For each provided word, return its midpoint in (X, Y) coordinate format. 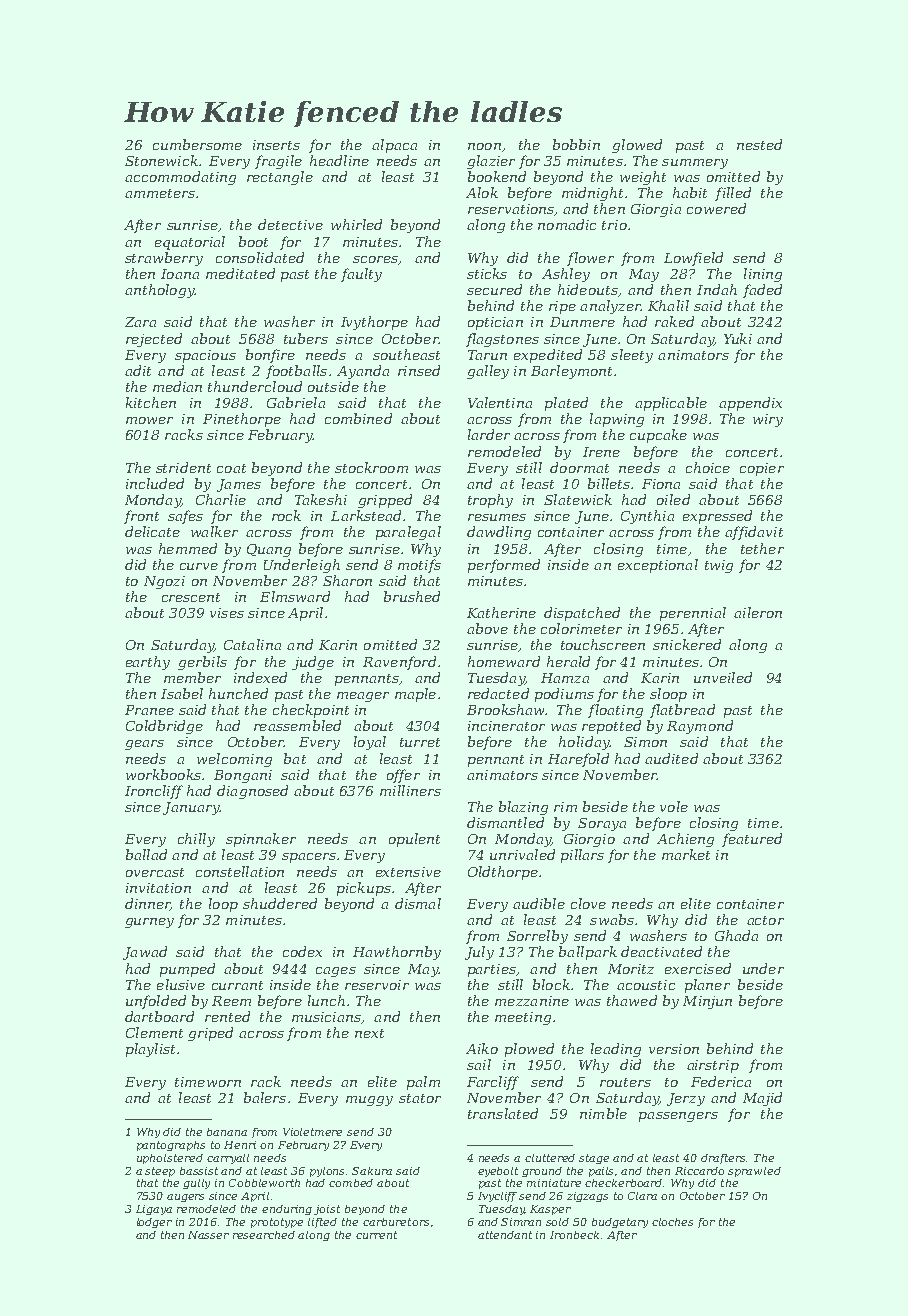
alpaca (394, 146)
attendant (505, 1235)
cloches (672, 1222)
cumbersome (197, 144)
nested (759, 144)
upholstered (170, 1159)
